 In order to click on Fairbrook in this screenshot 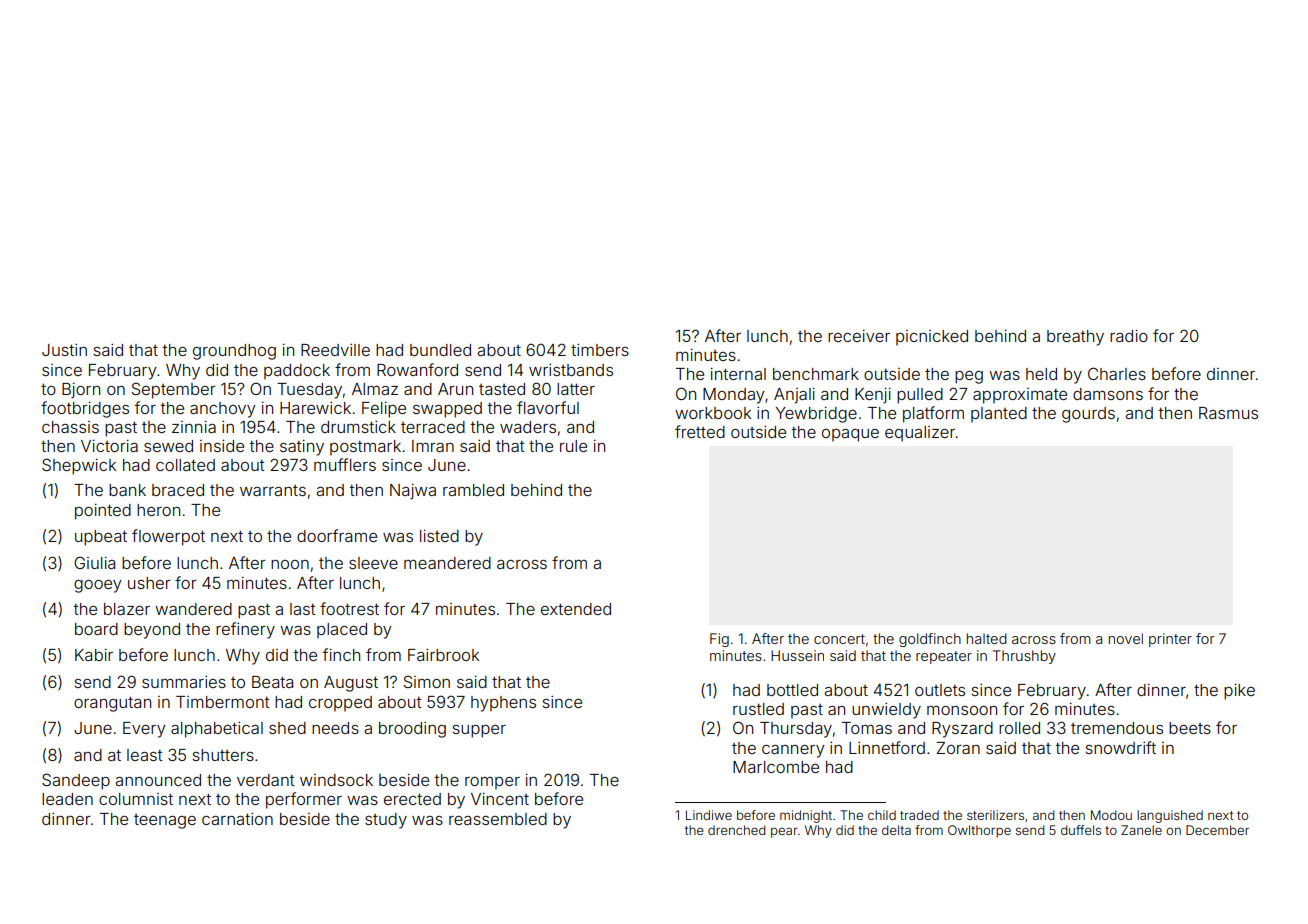, I will do `click(443, 655)`.
